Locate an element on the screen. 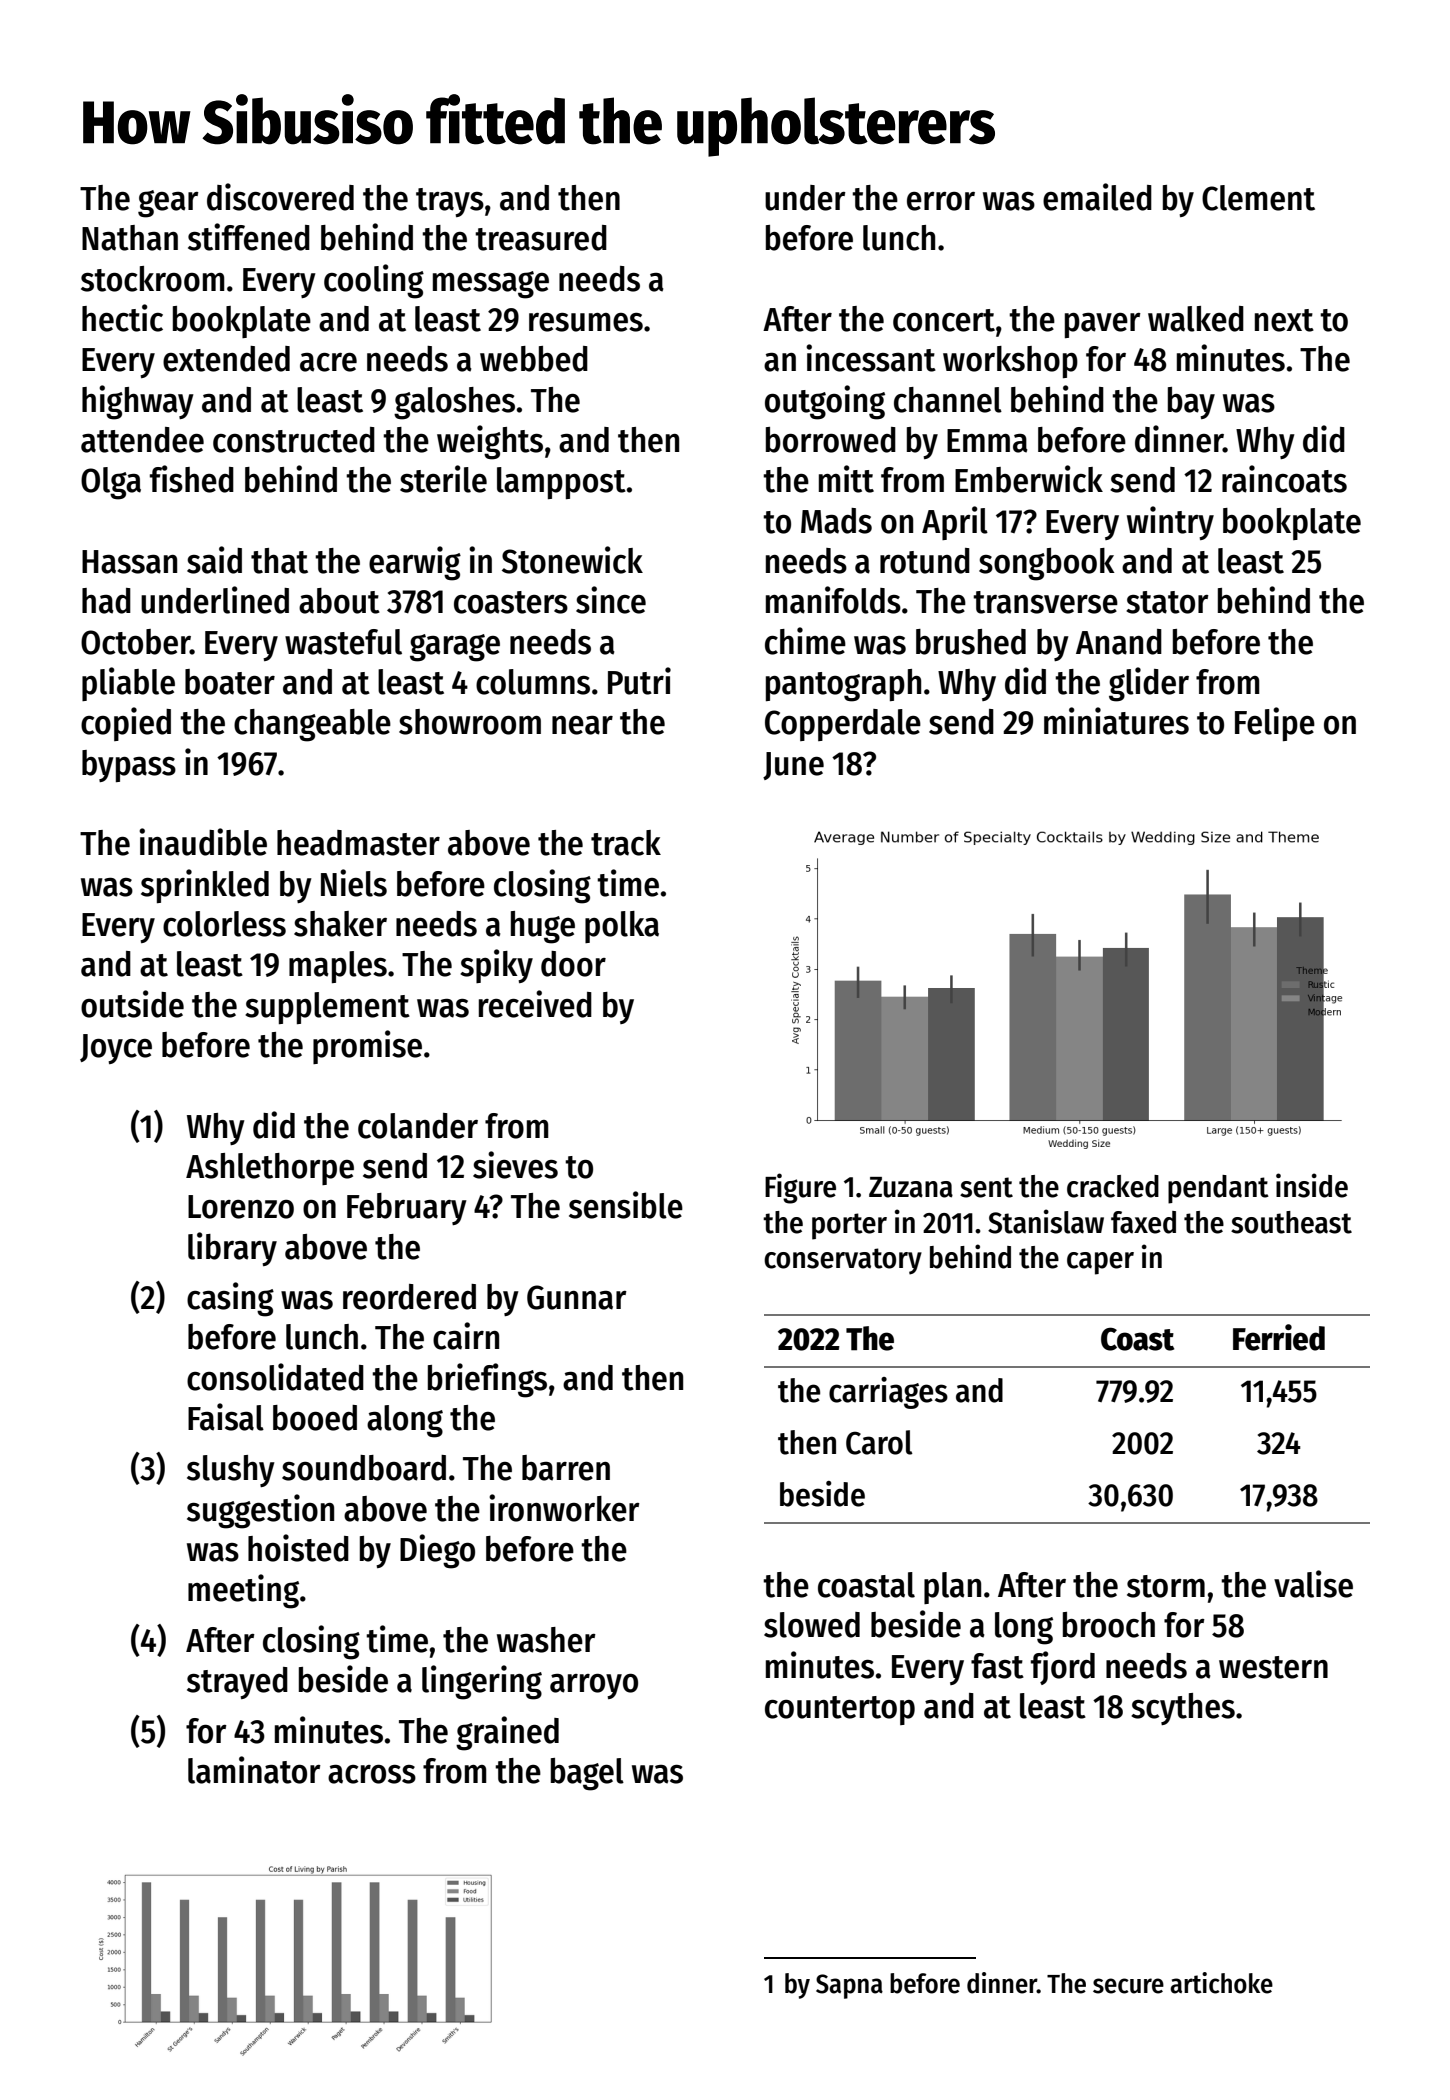 The height and width of the screenshot is (2100, 1450). error is located at coordinates (941, 201).
